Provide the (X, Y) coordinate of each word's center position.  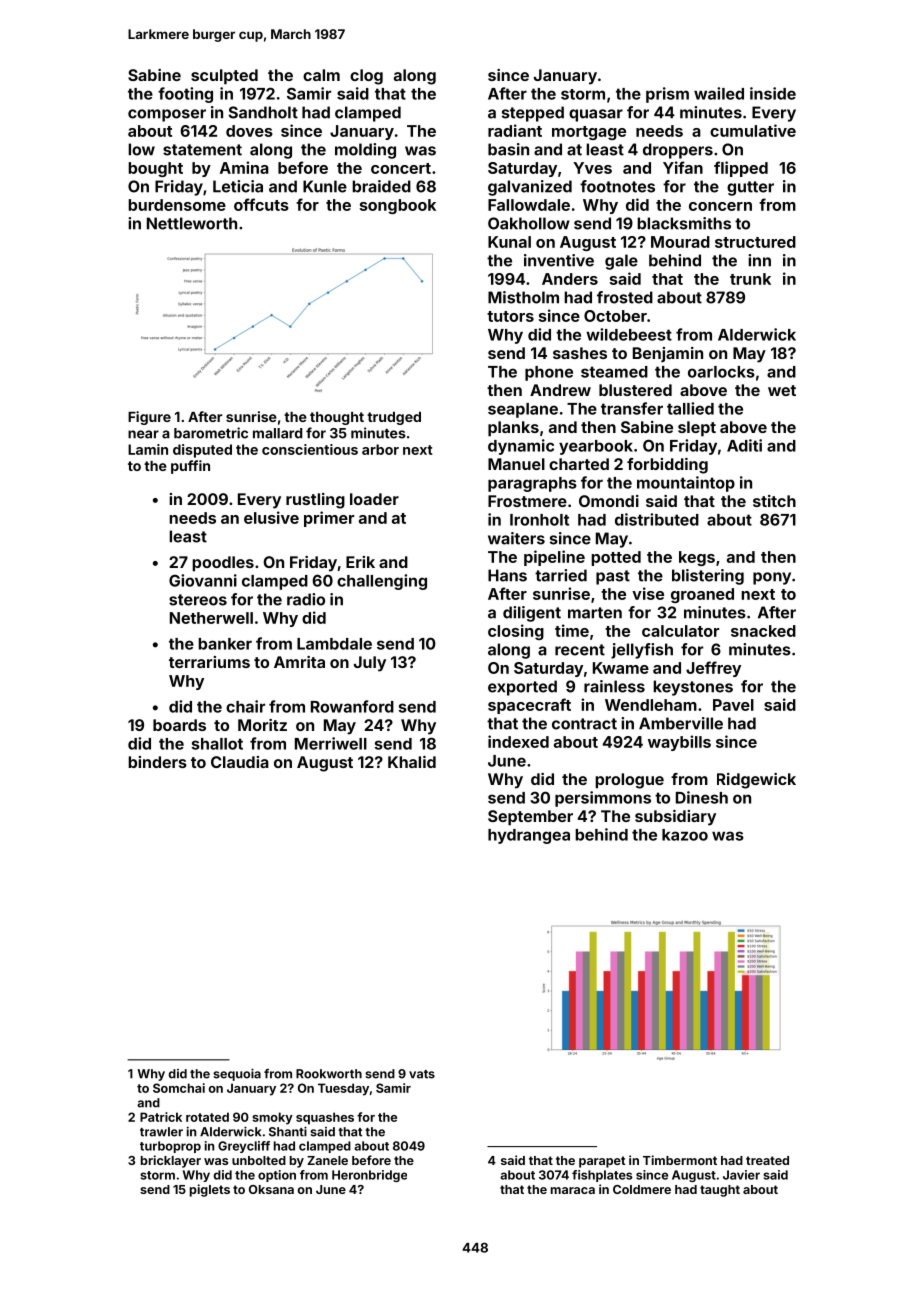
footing (185, 95)
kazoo (685, 835)
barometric (211, 433)
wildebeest (629, 334)
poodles (223, 564)
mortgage (589, 133)
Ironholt (539, 520)
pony (772, 578)
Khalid (412, 762)
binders (157, 762)
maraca (573, 1190)
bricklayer (171, 1161)
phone (549, 373)
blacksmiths (684, 223)
